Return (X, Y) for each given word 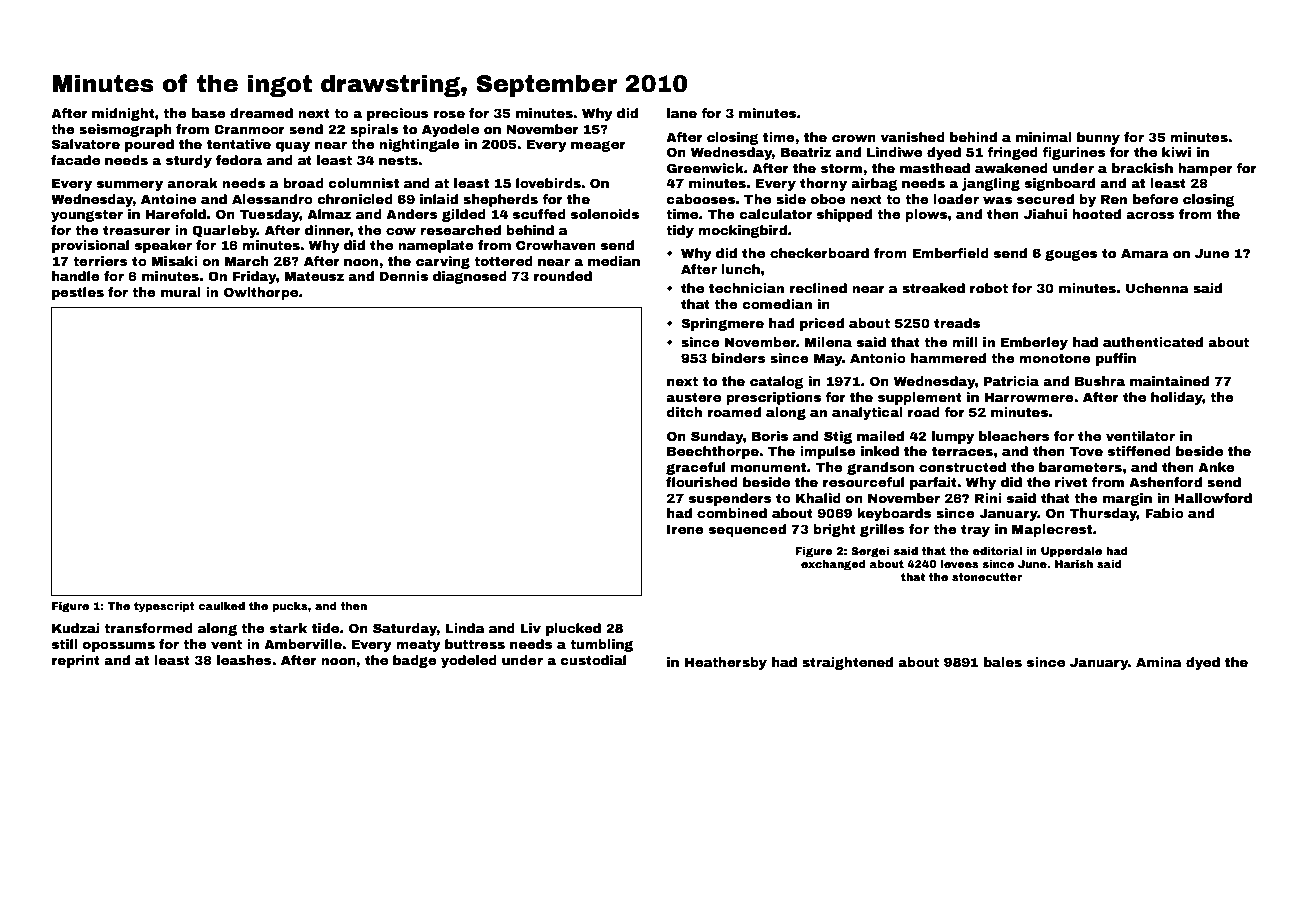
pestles (78, 293)
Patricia (1011, 381)
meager (598, 146)
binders (739, 358)
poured (149, 145)
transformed (148, 628)
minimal (1044, 137)
